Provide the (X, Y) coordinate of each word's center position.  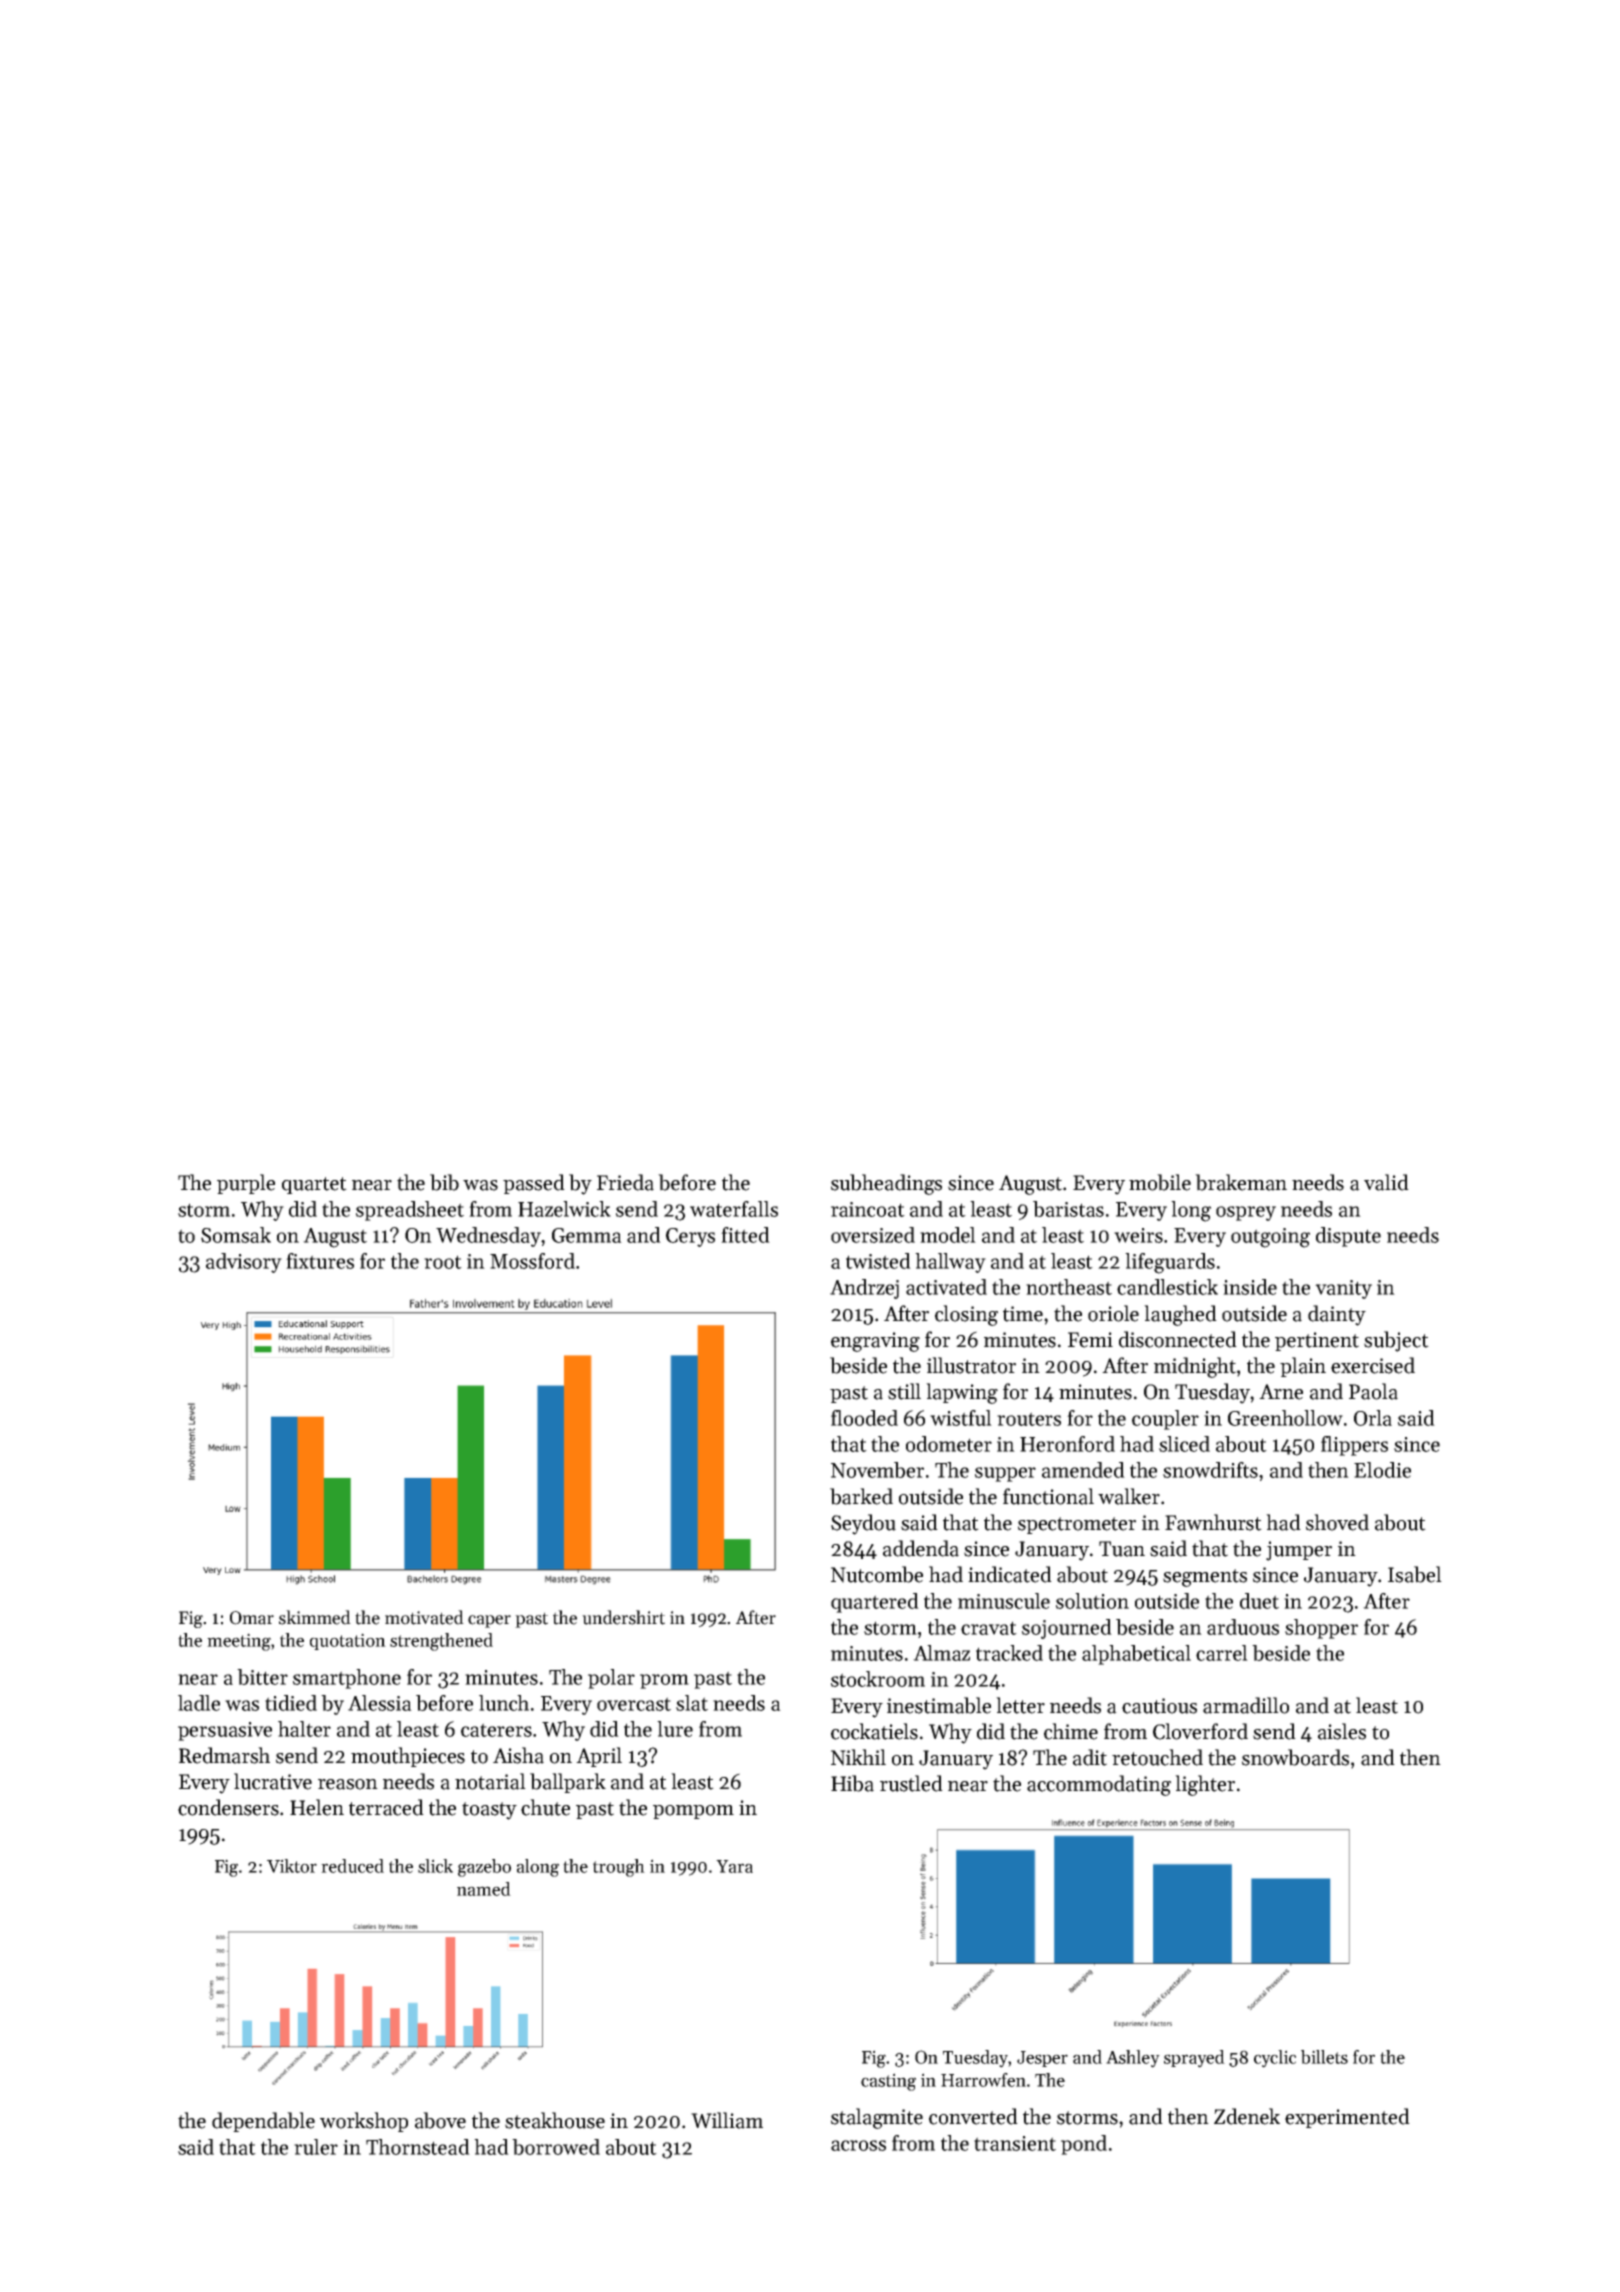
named (484, 1889)
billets (1324, 2057)
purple (246, 1184)
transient (1015, 2143)
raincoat (868, 1209)
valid (1386, 1182)
